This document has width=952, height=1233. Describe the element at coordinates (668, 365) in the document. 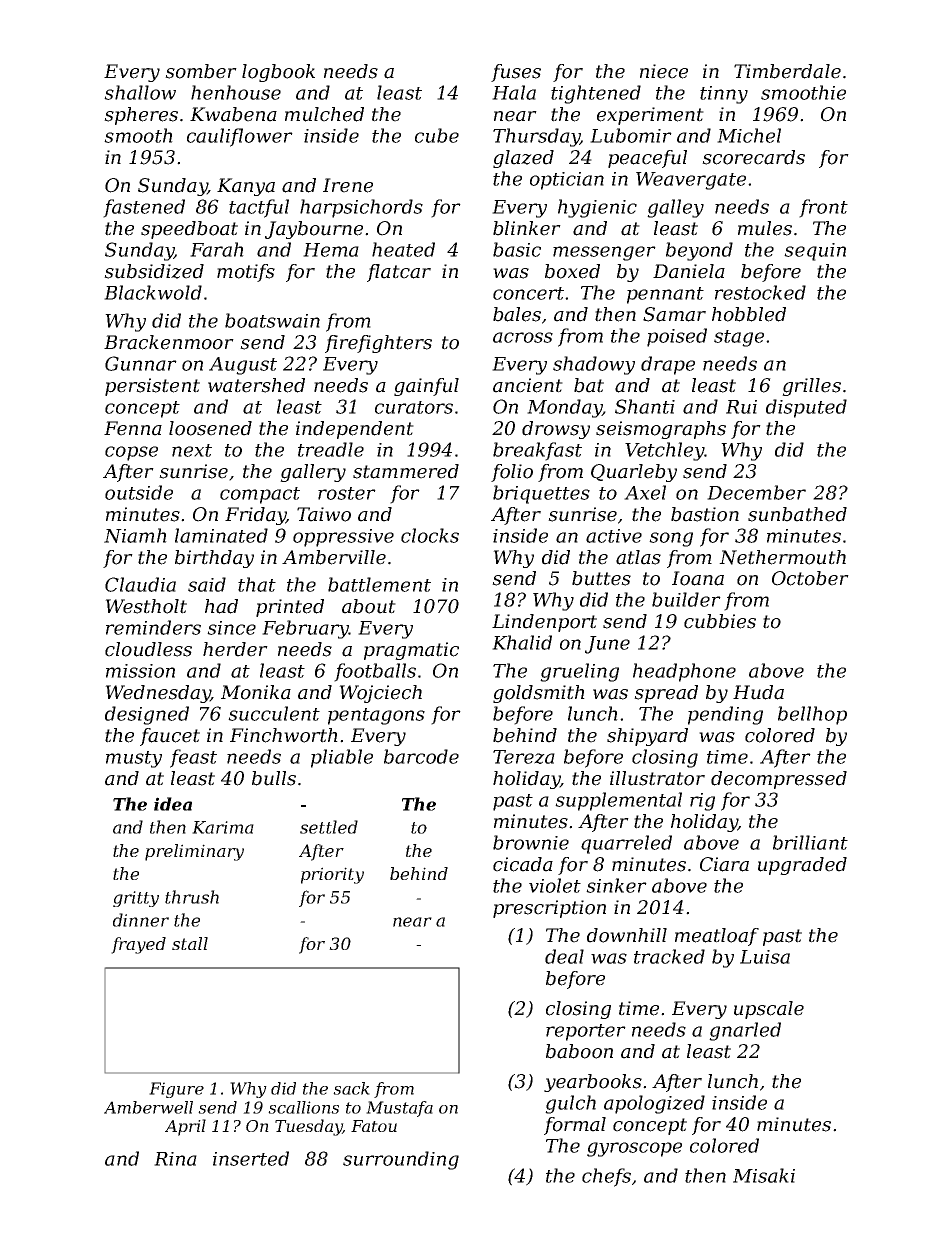

I see `drape` at that location.
